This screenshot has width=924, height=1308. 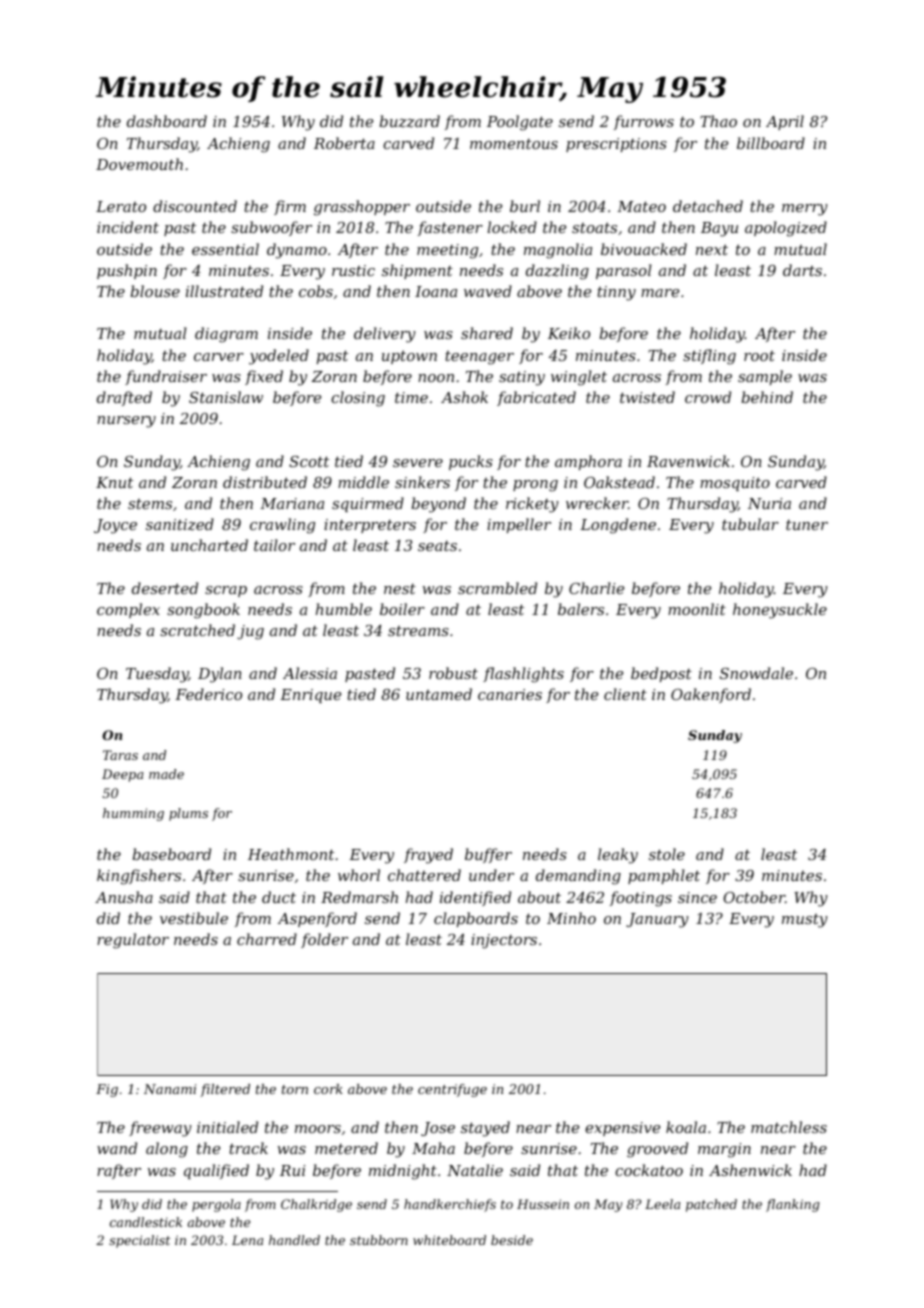 What do you see at coordinates (504, 941) in the screenshot?
I see `injectors` at bounding box center [504, 941].
